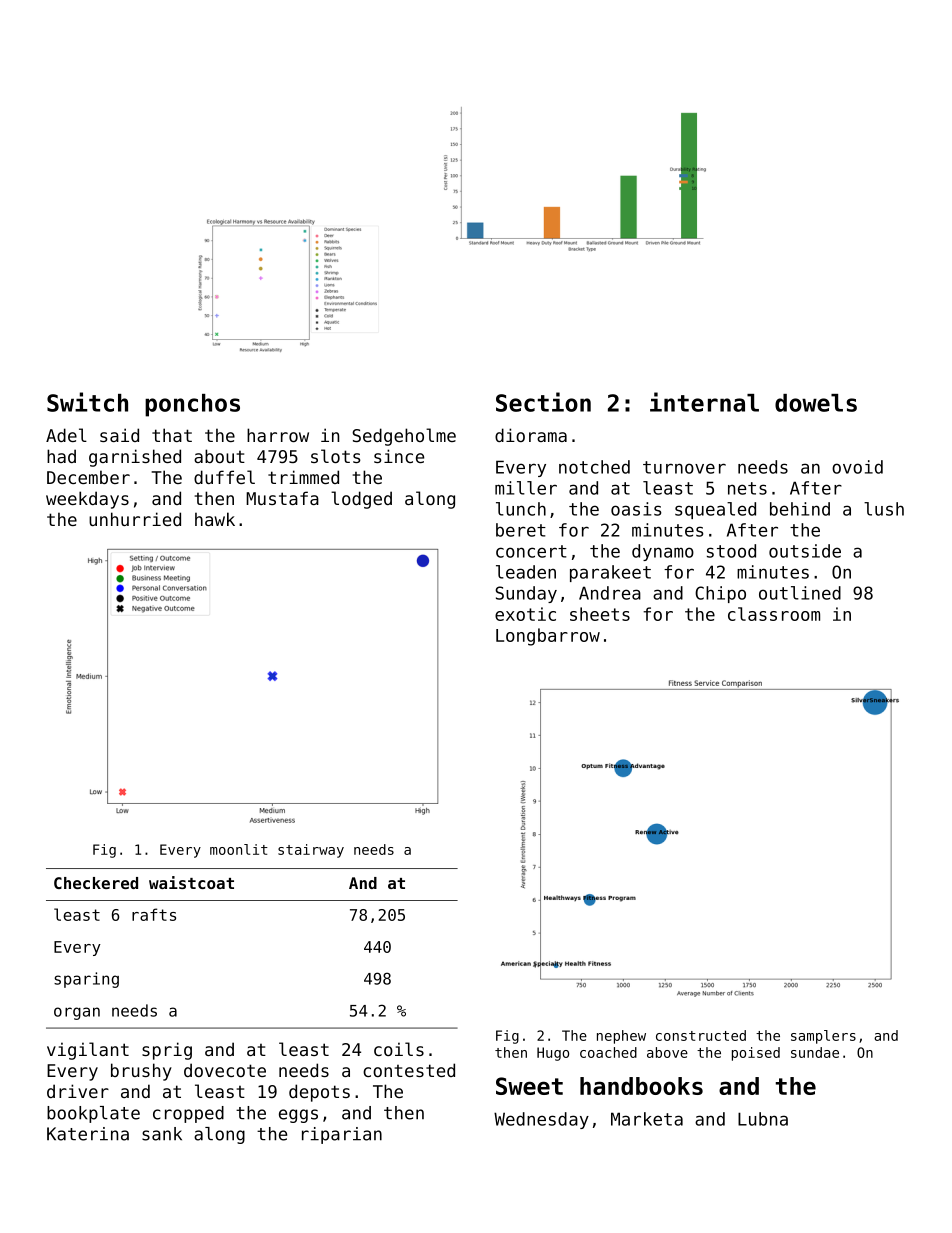 The image size is (952, 1233). What do you see at coordinates (531, 435) in the screenshot?
I see `diorama` at bounding box center [531, 435].
